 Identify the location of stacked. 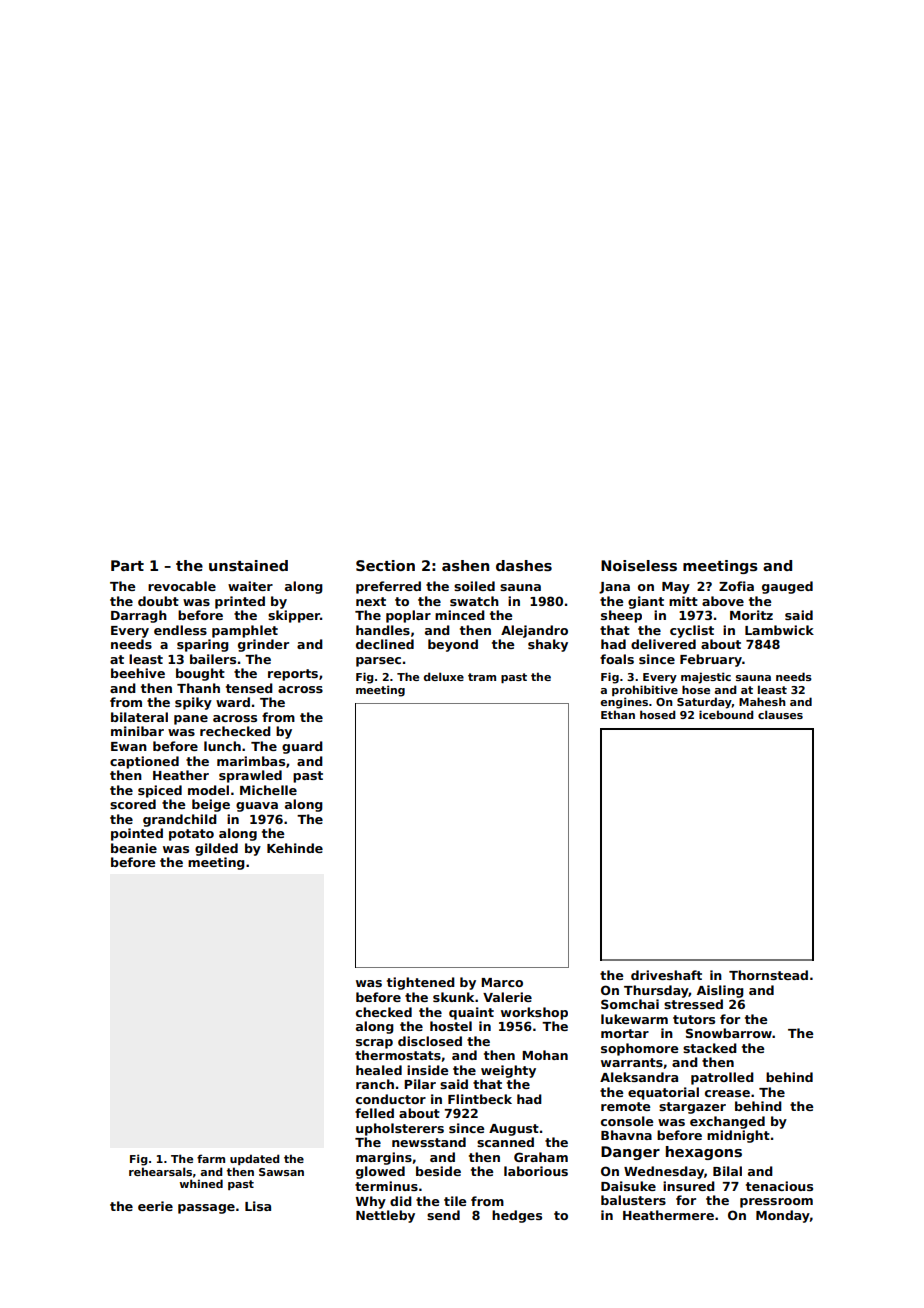
(710, 1048).
